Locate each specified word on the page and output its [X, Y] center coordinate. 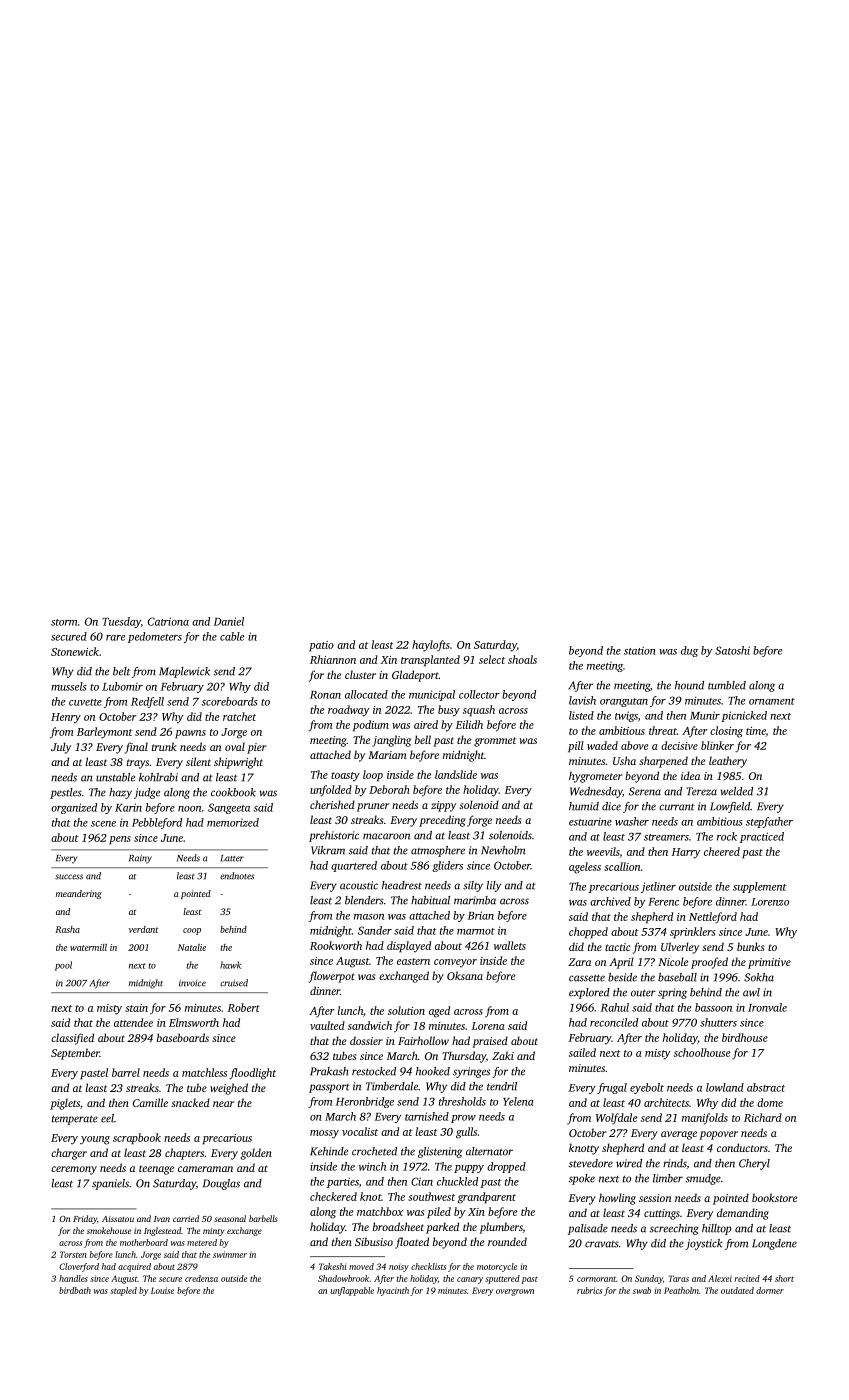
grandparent [486, 1198]
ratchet [239, 716]
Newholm [503, 850]
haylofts [431, 646]
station [640, 650]
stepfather [769, 822]
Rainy [140, 859]
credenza [201, 1278]
